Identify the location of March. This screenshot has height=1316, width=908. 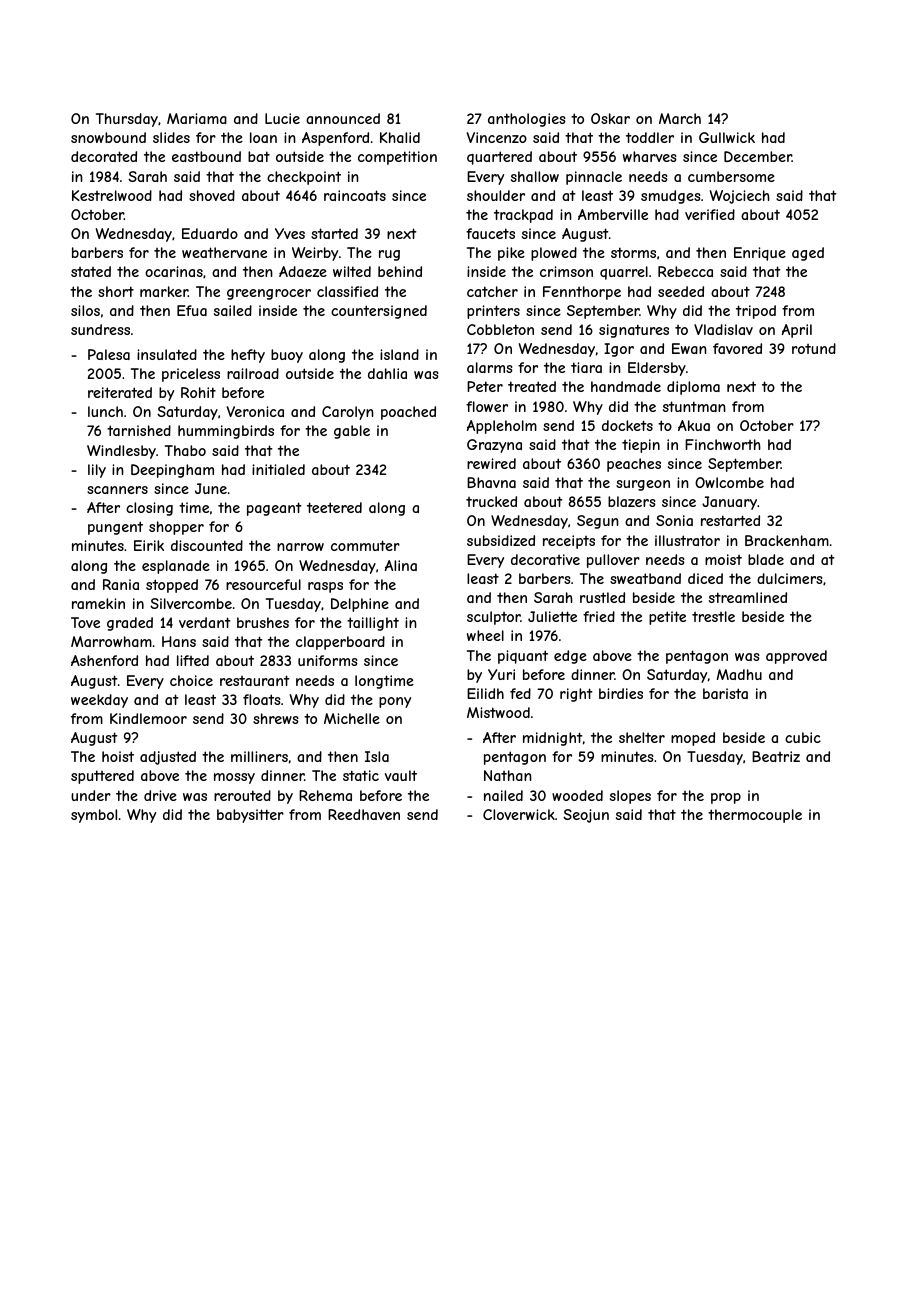
(680, 118).
